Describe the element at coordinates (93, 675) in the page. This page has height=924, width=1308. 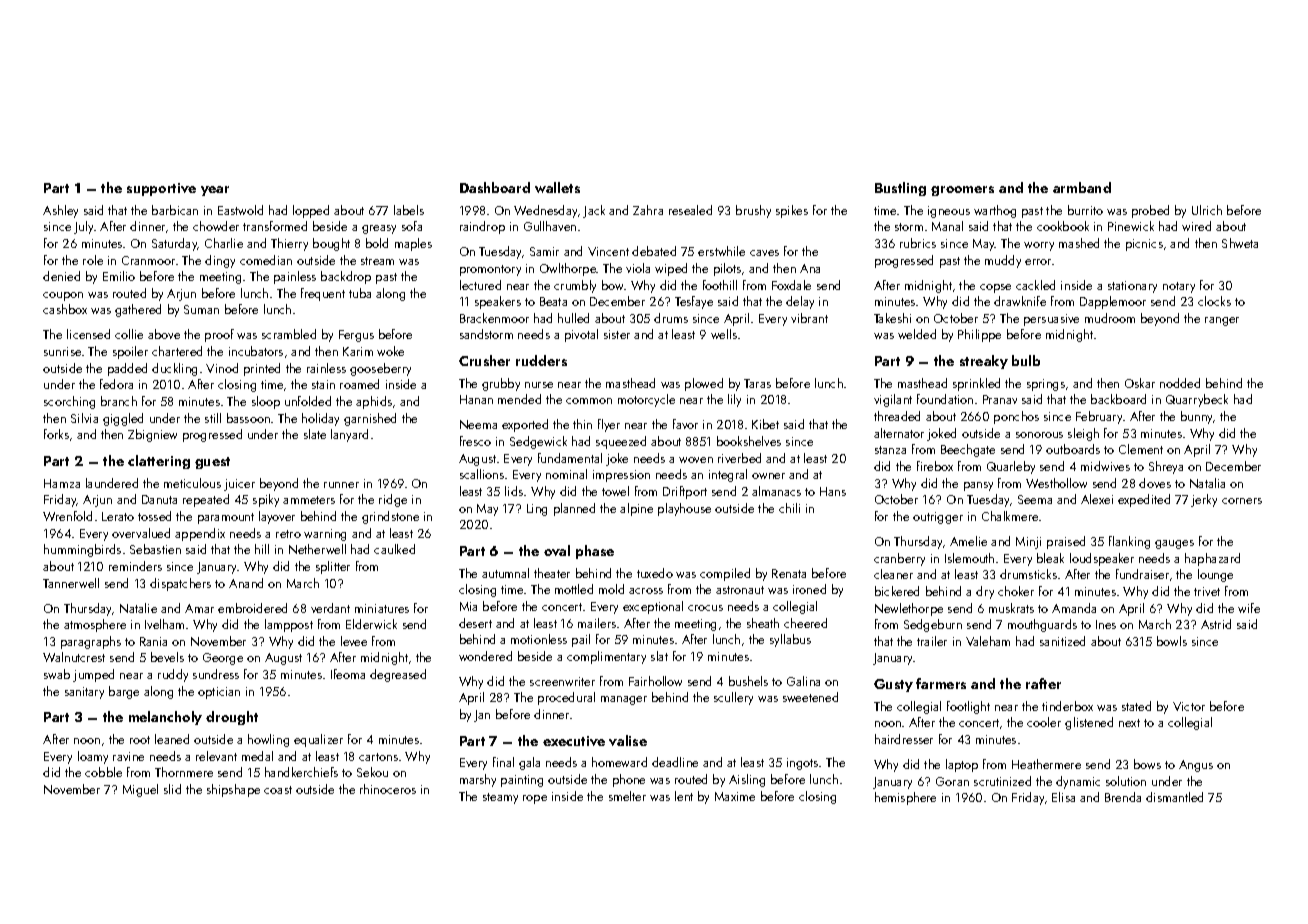
I see `jumped` at that location.
